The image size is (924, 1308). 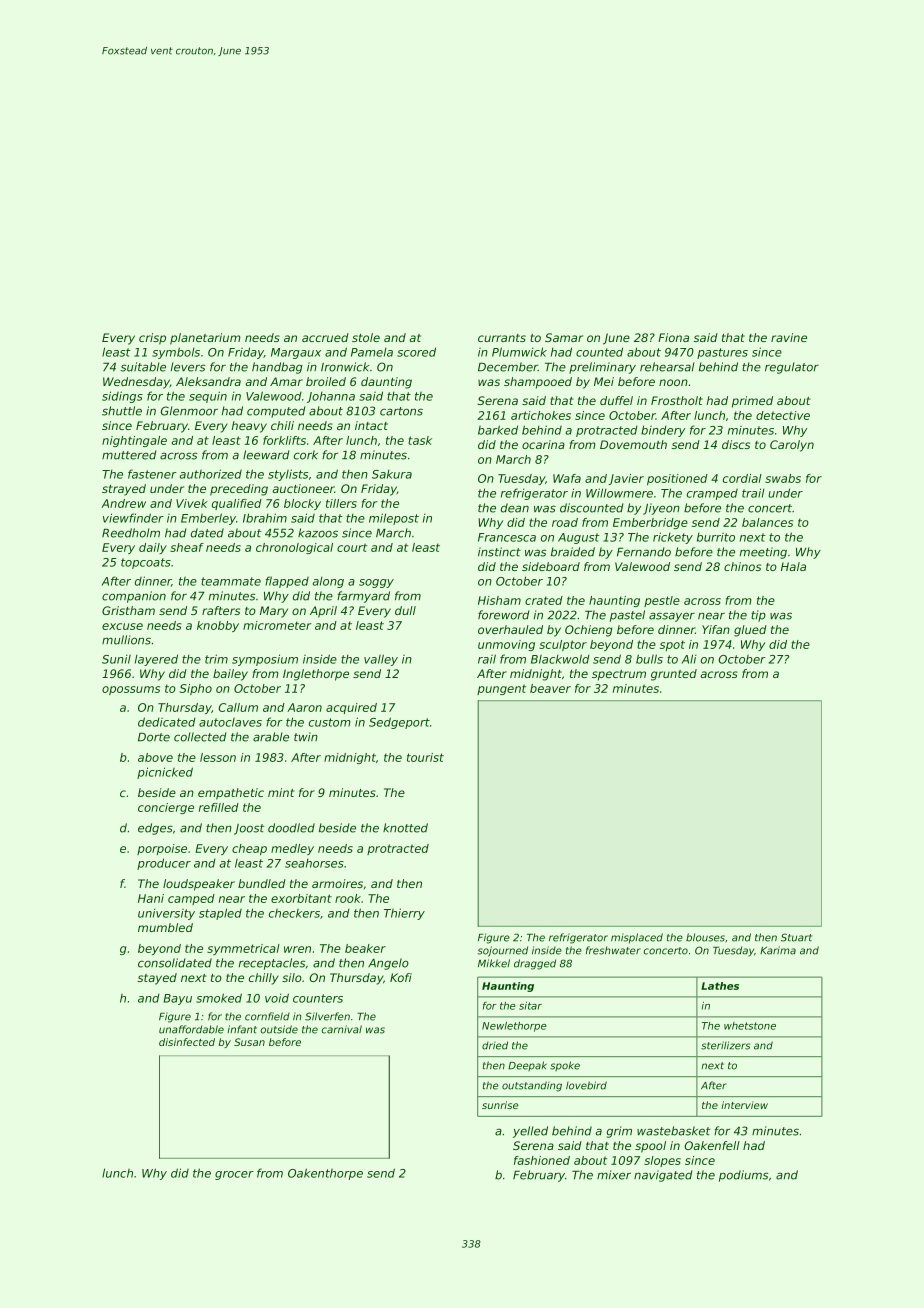 I want to click on positioned, so click(x=677, y=479).
